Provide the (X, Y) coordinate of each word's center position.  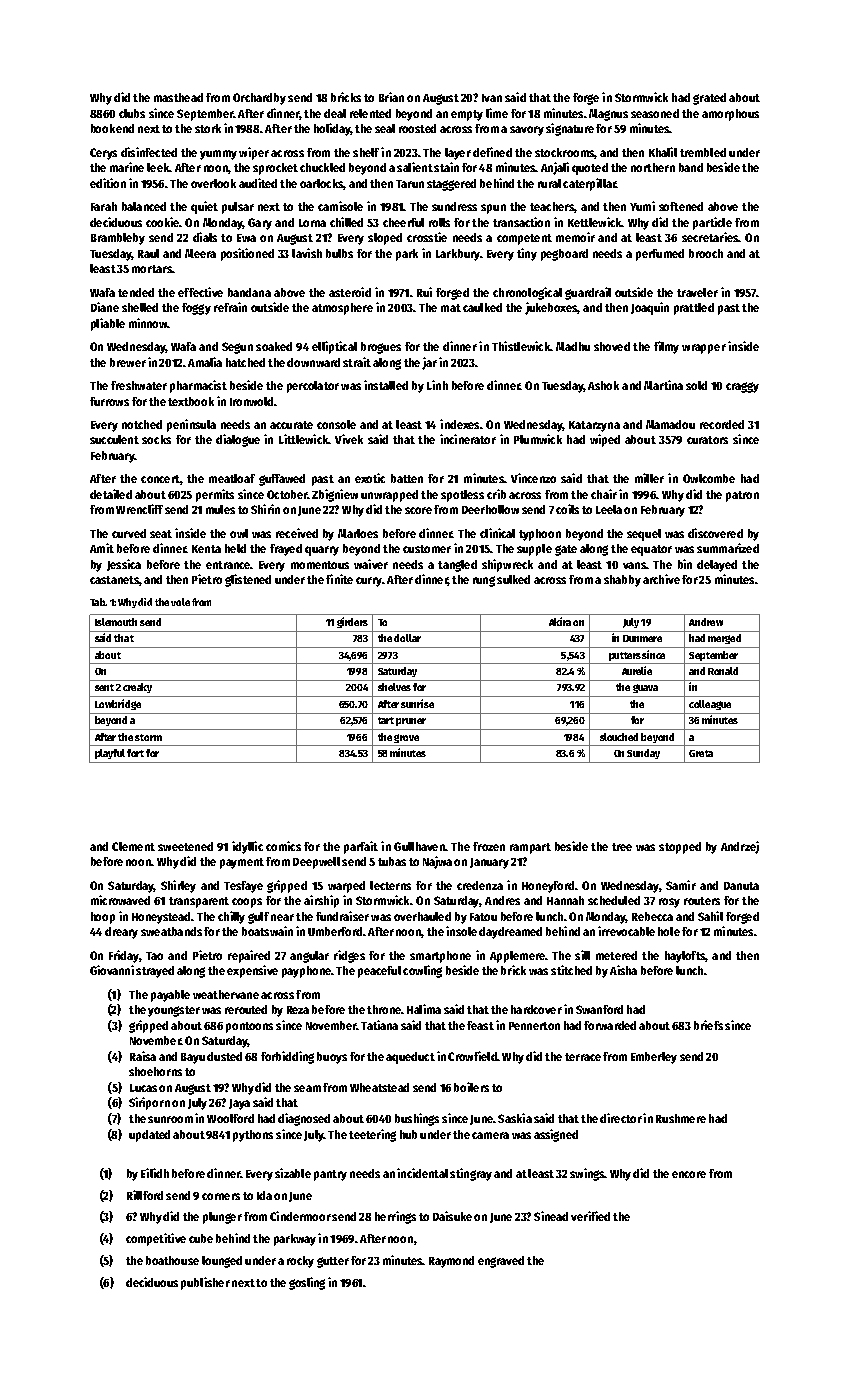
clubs (132, 113)
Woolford (230, 1118)
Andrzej (740, 847)
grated (709, 99)
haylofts (685, 957)
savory (527, 131)
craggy (742, 387)
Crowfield (472, 1056)
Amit (102, 548)
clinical (497, 533)
